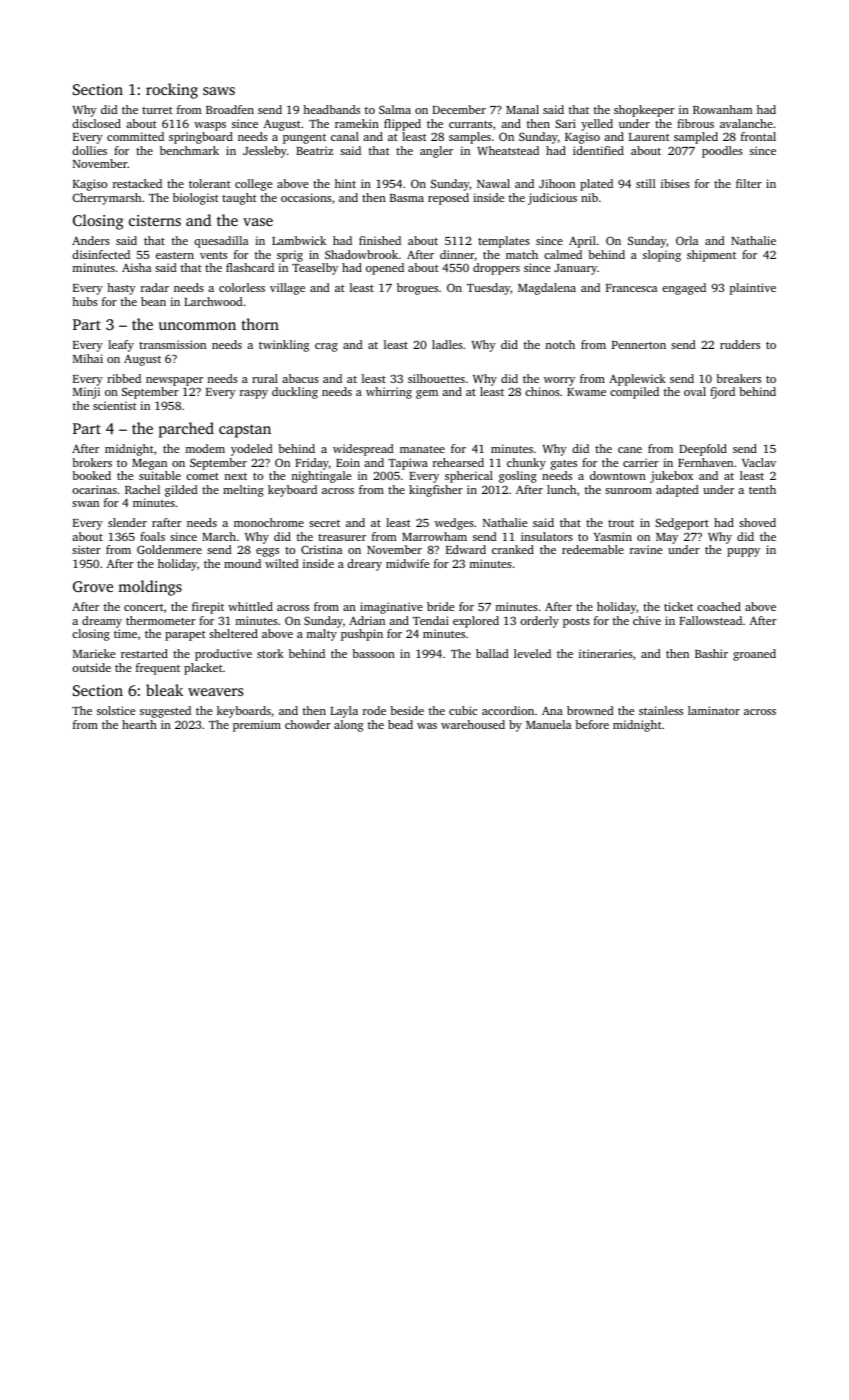  Describe the element at coordinates (94, 653) in the page. I see `Marieke` at that location.
